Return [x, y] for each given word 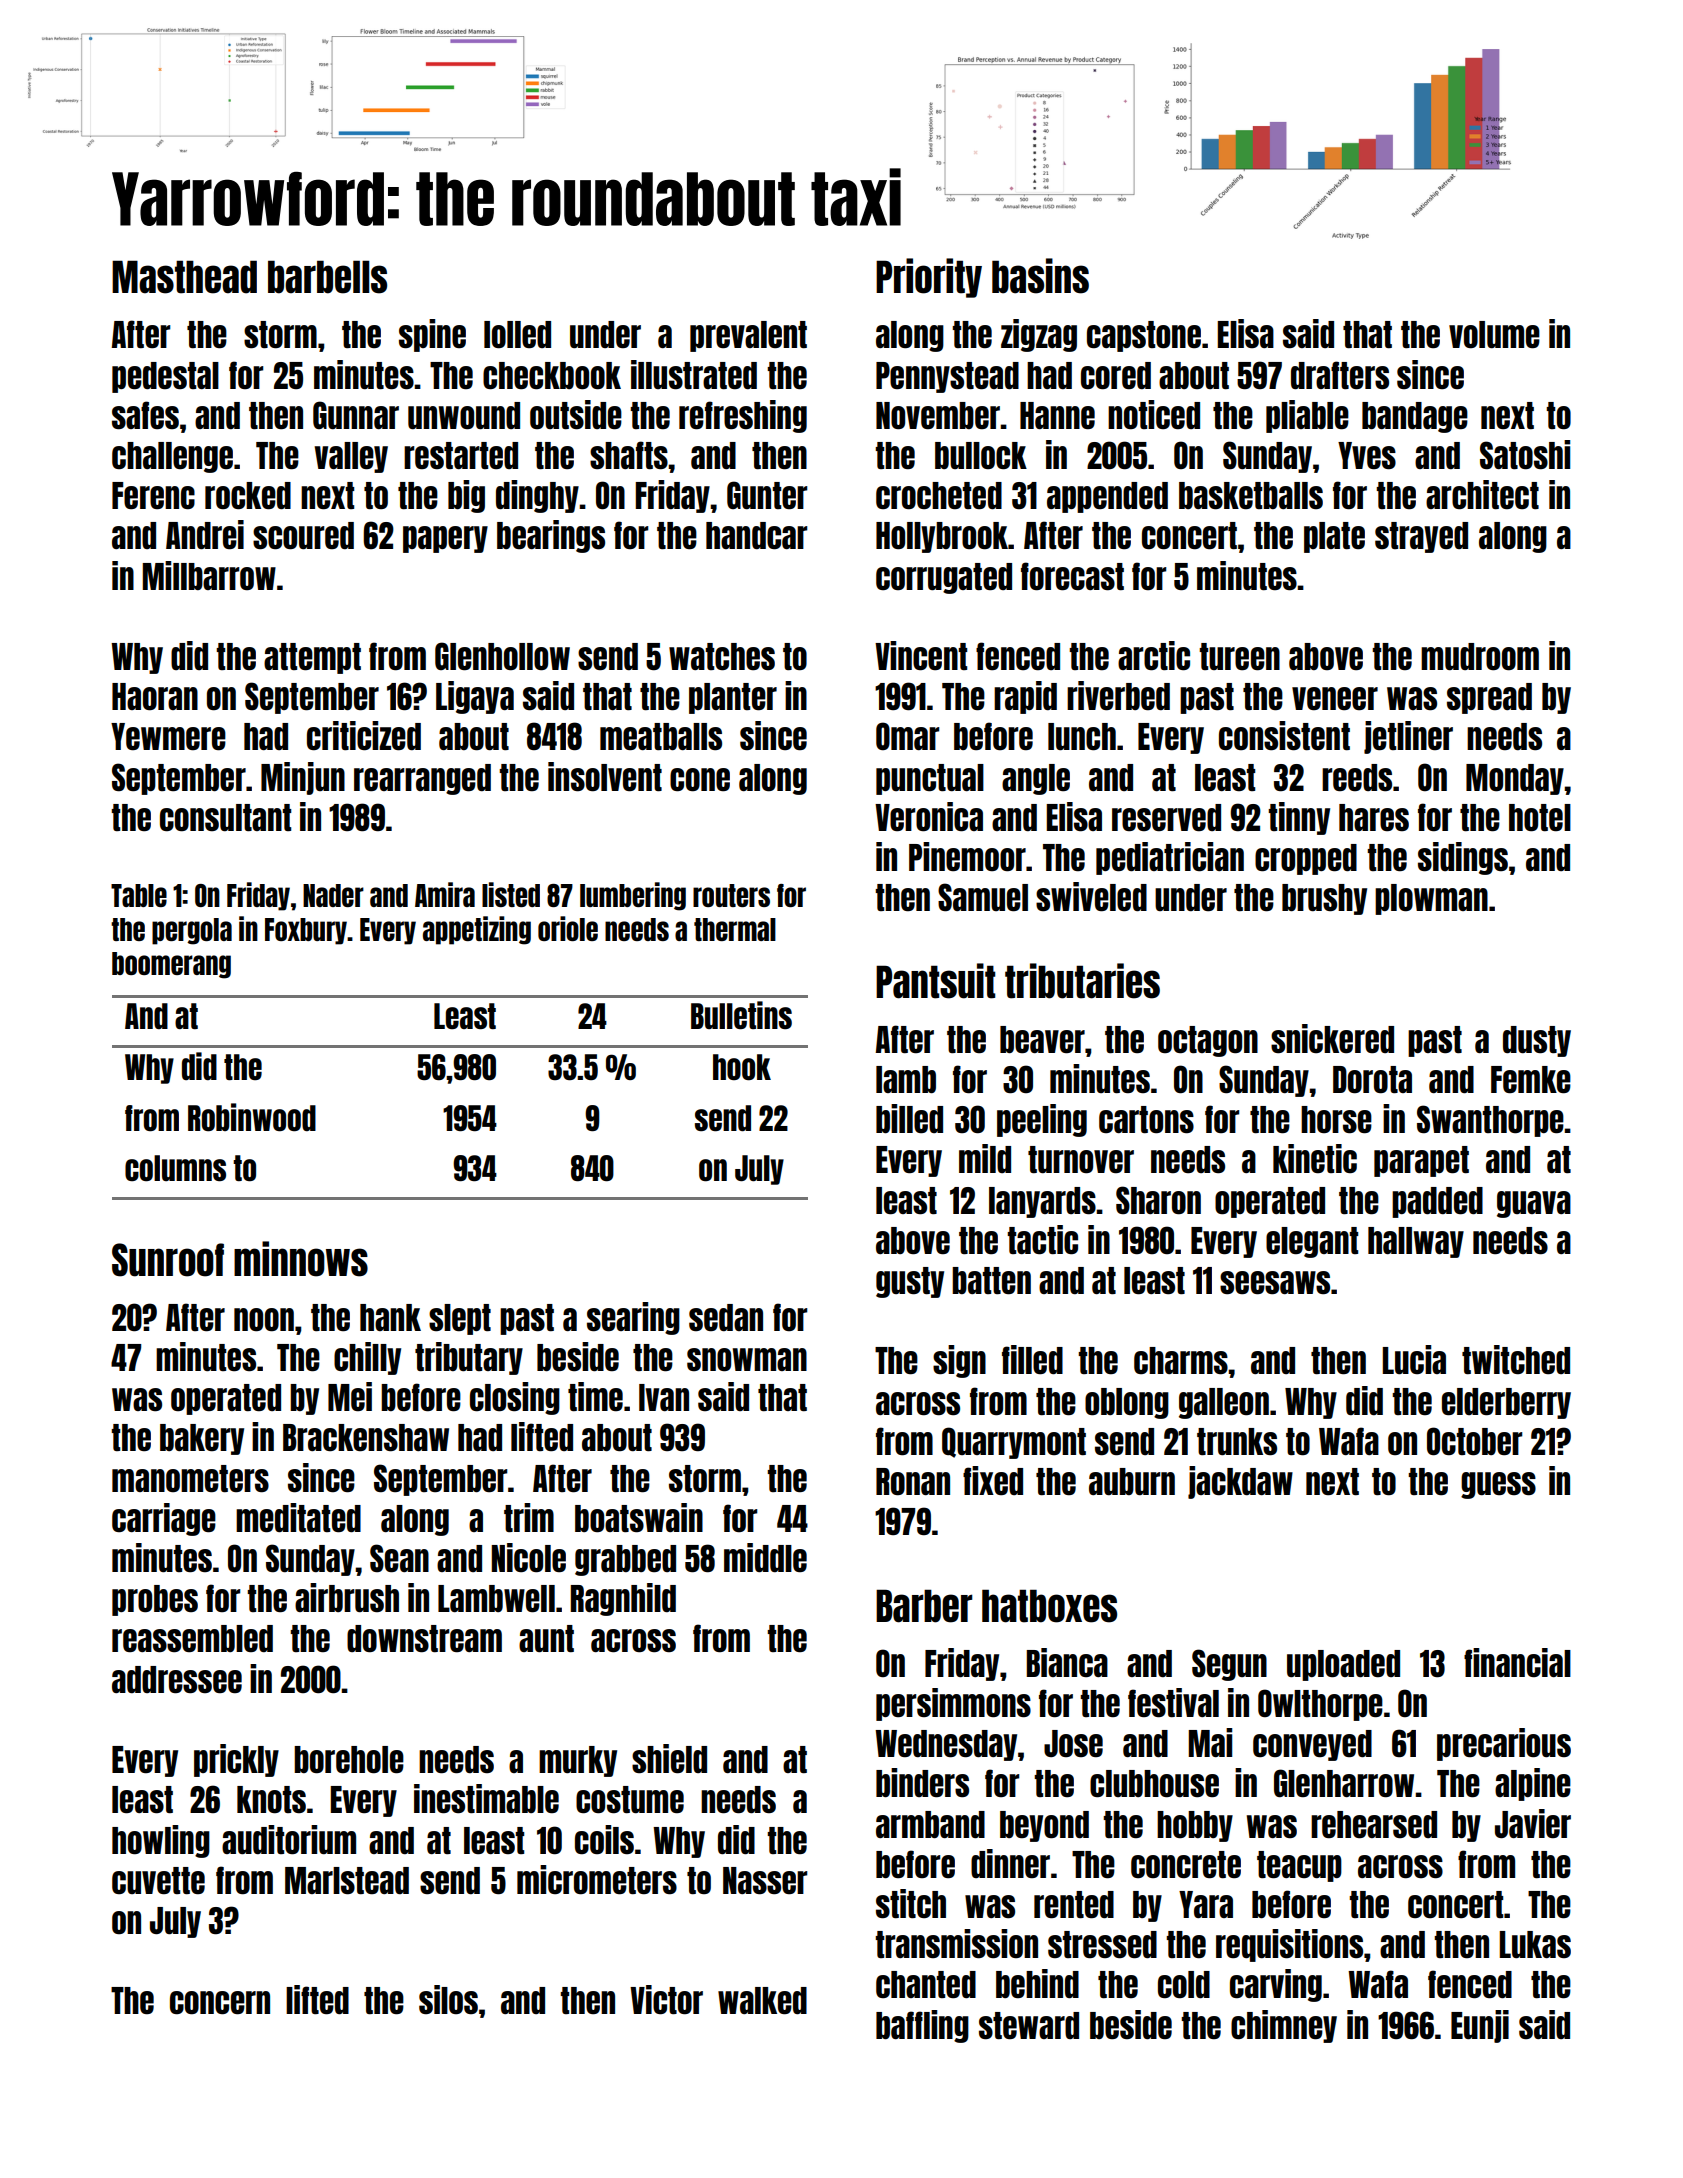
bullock [981, 456]
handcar [756, 536]
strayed [1421, 537]
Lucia [1414, 1359]
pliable [1307, 416]
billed [909, 1118]
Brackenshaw [366, 1438]
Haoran [155, 697]
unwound [464, 416]
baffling [922, 2026]
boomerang [171, 965]
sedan [726, 1317]
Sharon [1158, 1200]
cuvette [158, 1880]
